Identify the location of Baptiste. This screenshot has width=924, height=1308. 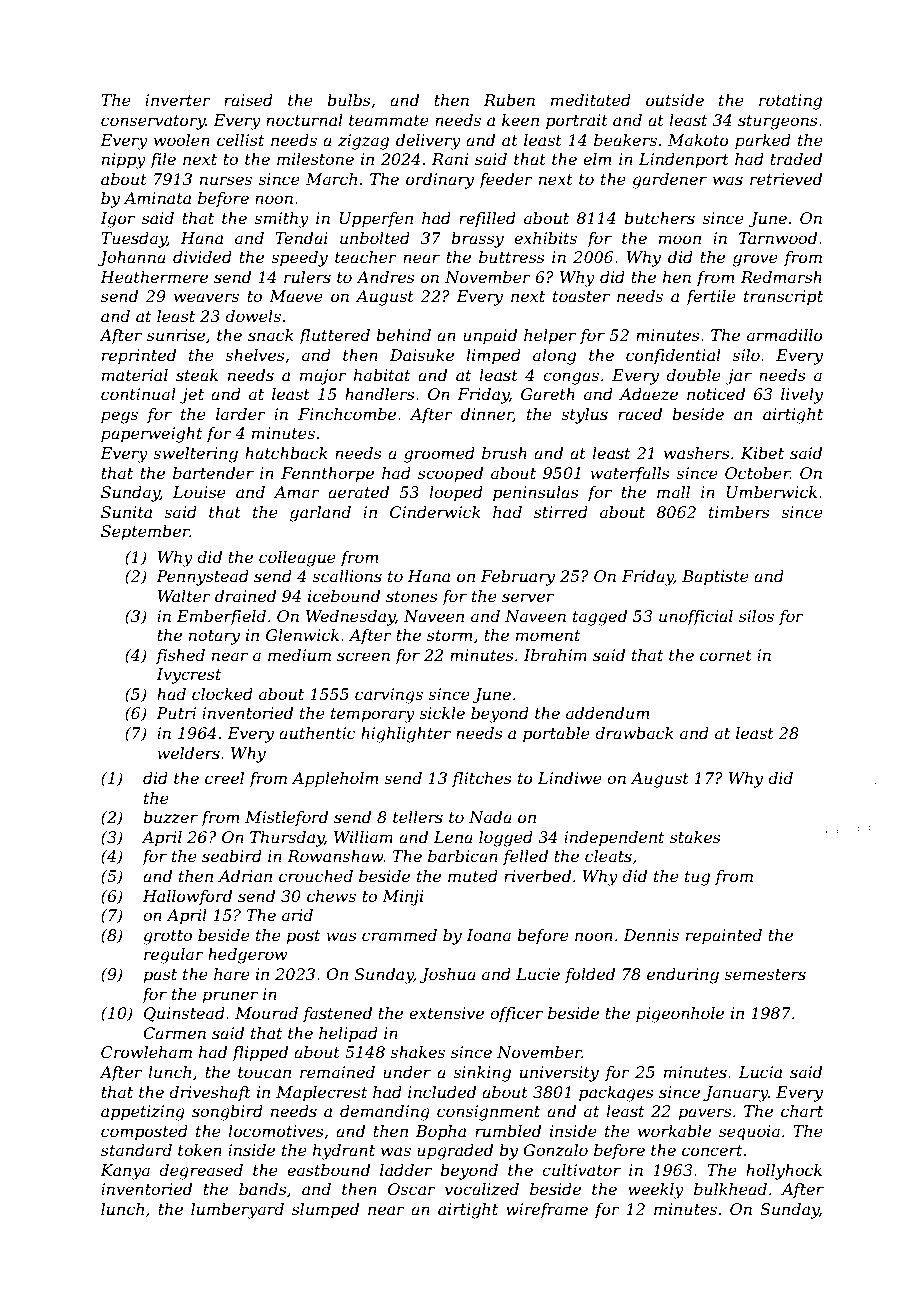
(715, 578).
